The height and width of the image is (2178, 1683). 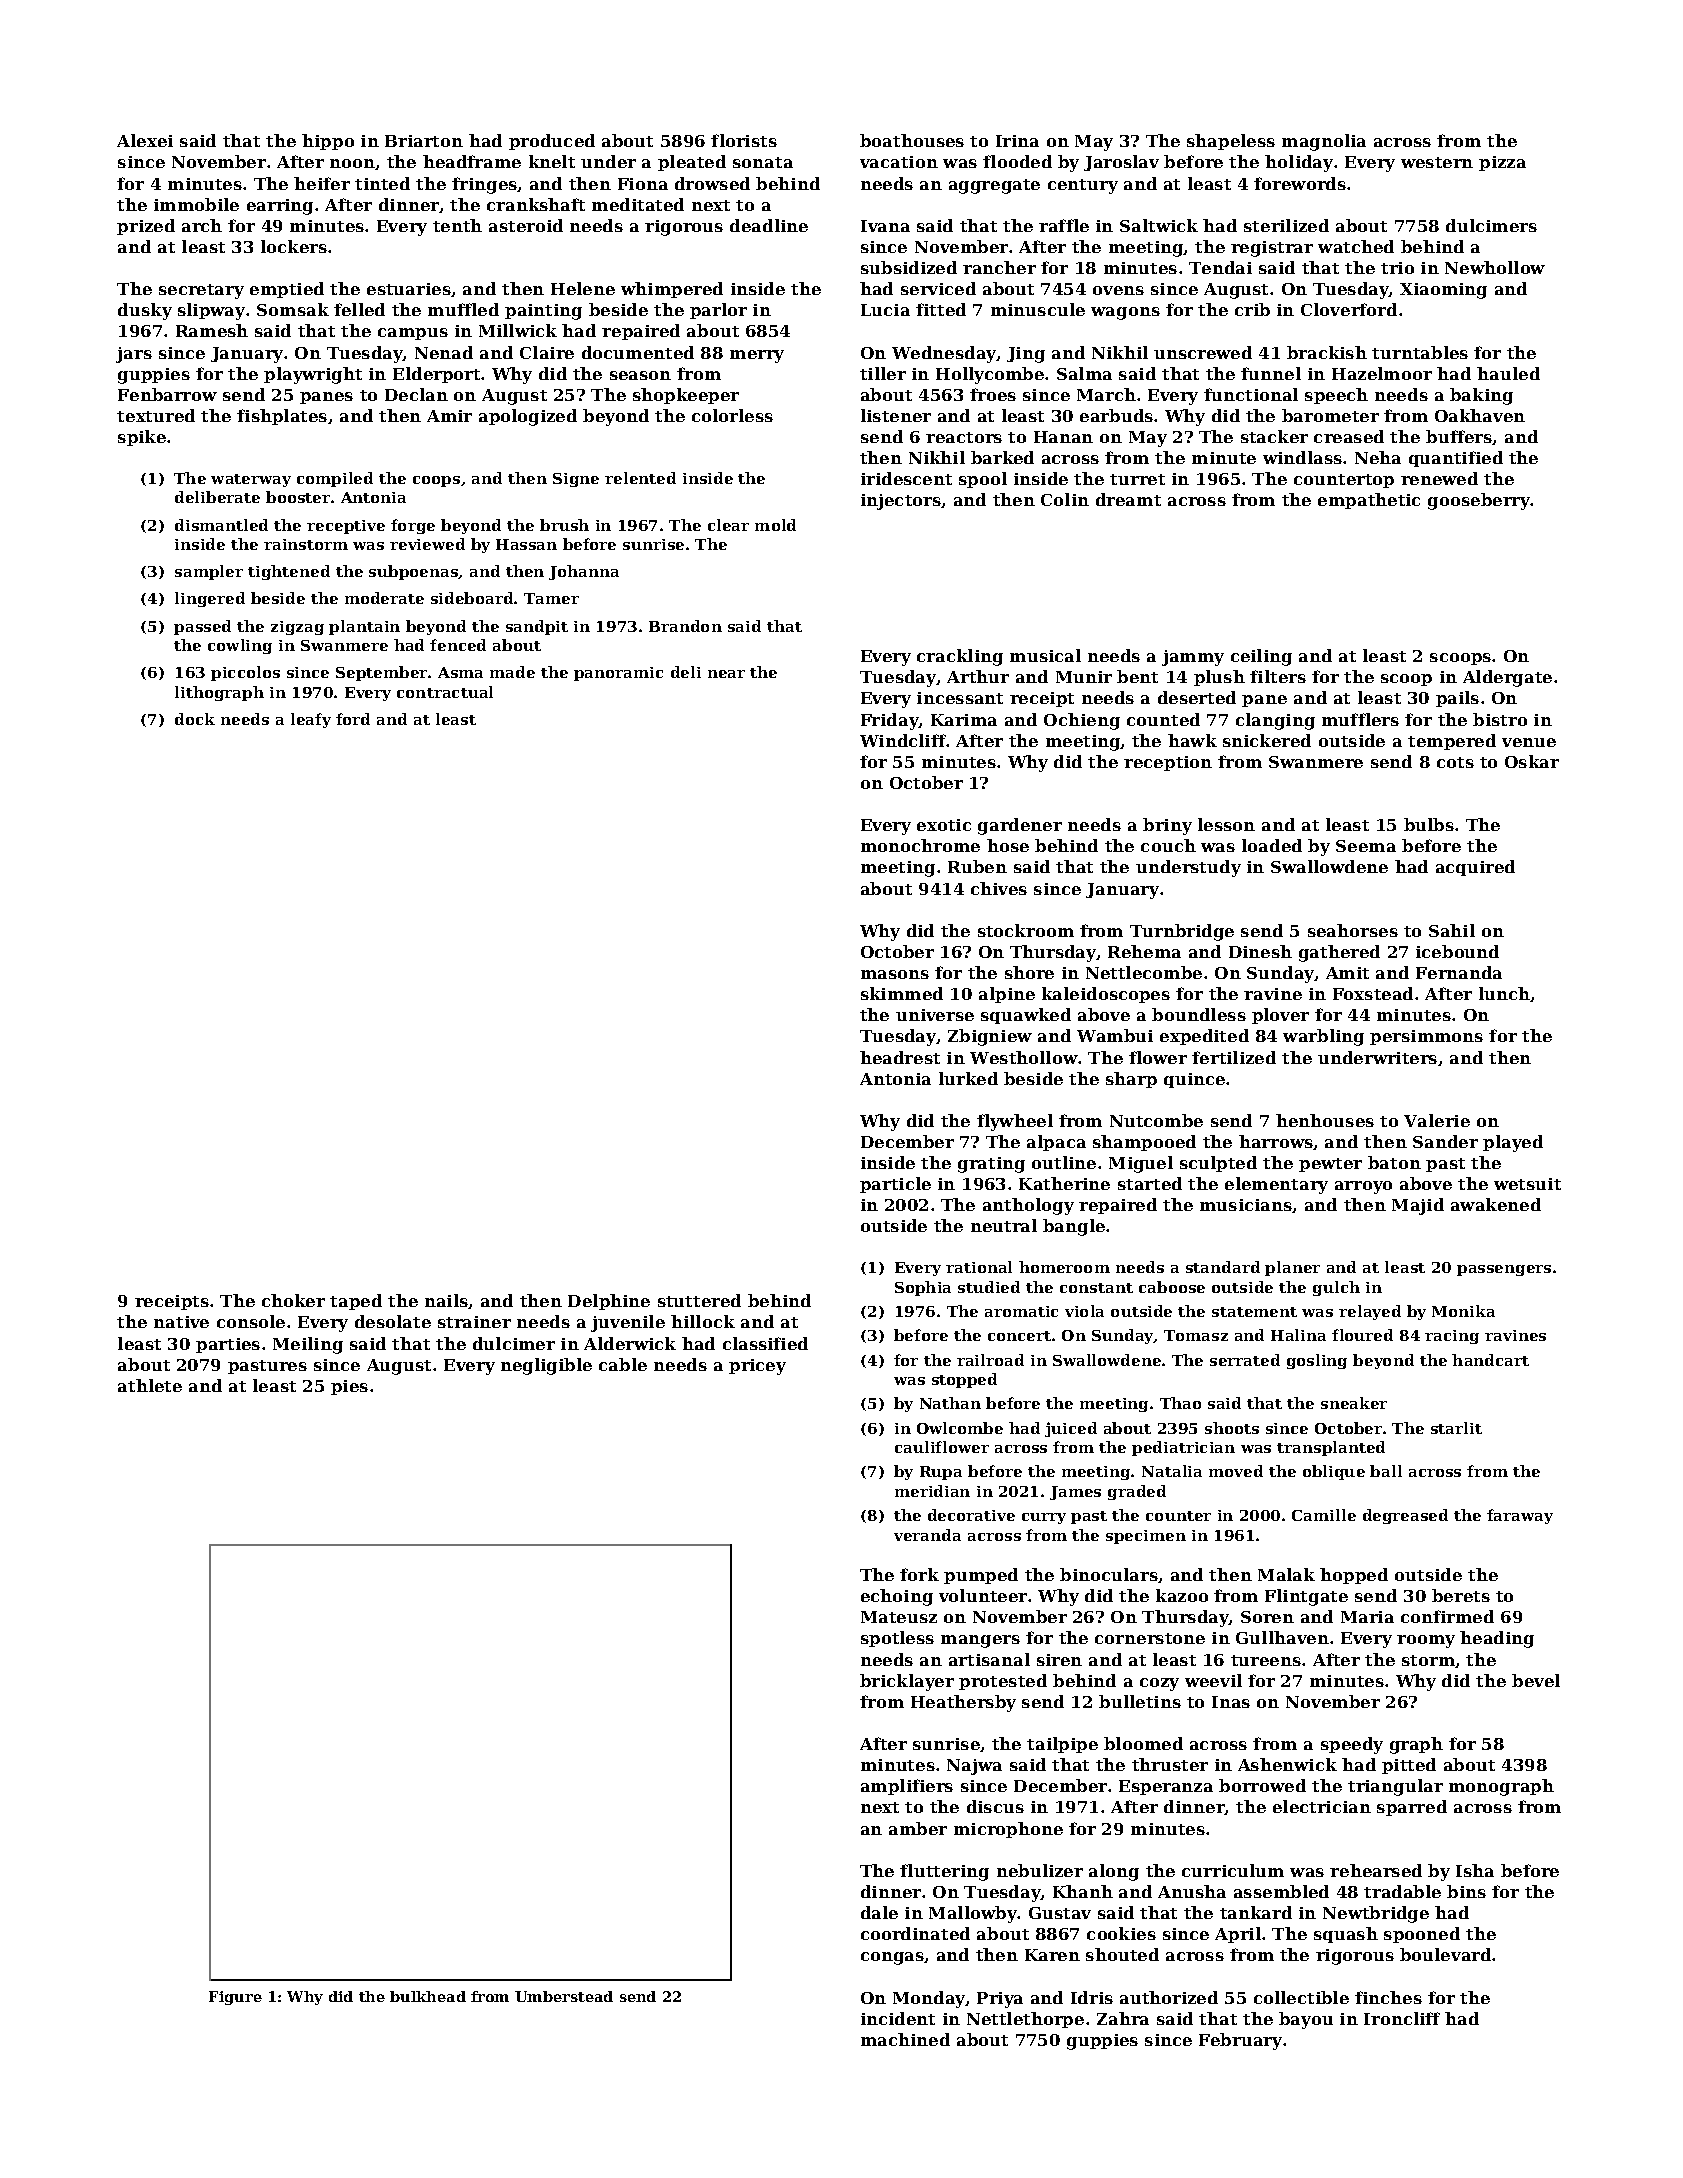 What do you see at coordinates (221, 525) in the image?
I see `dismantled` at bounding box center [221, 525].
